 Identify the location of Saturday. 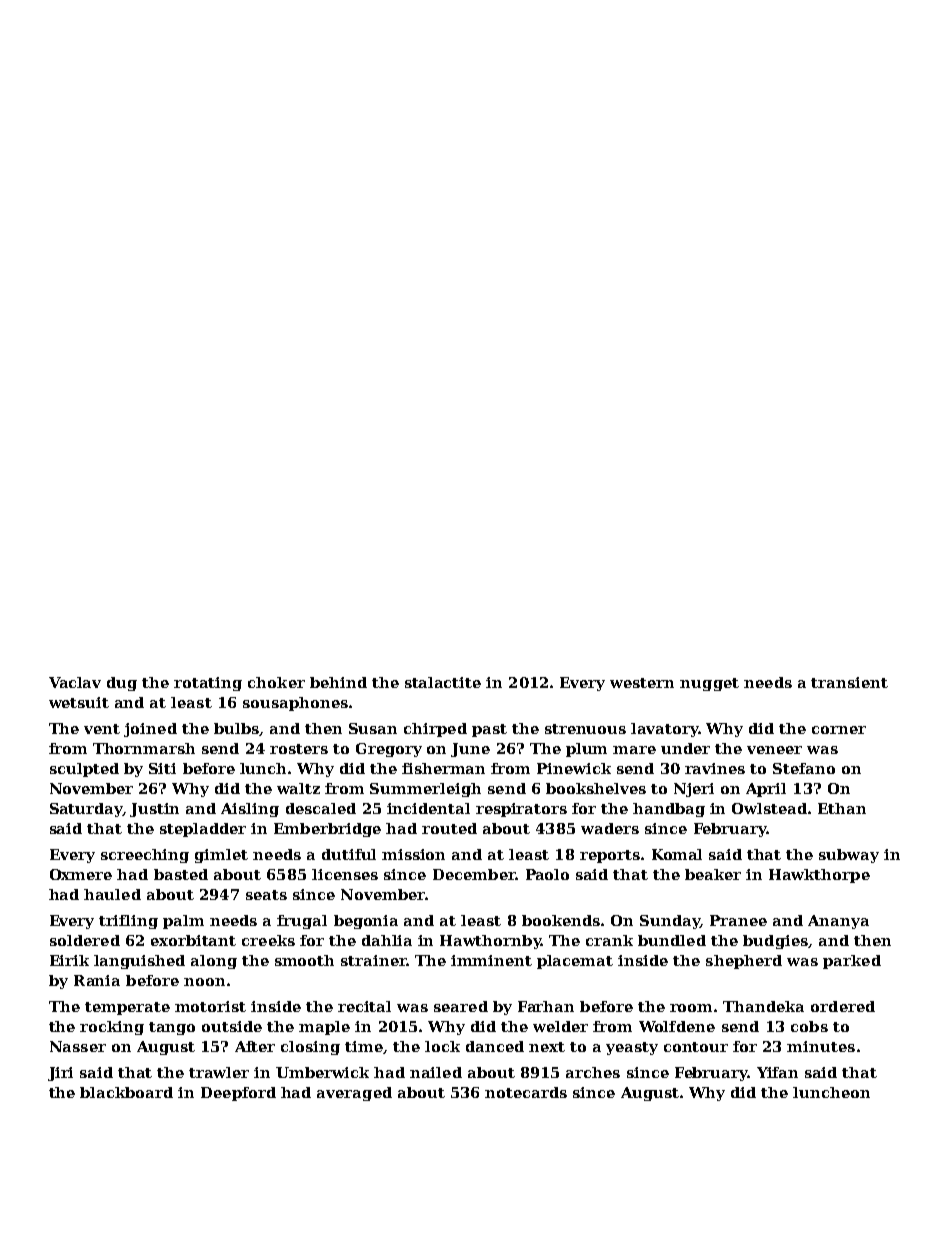
(86, 810).
